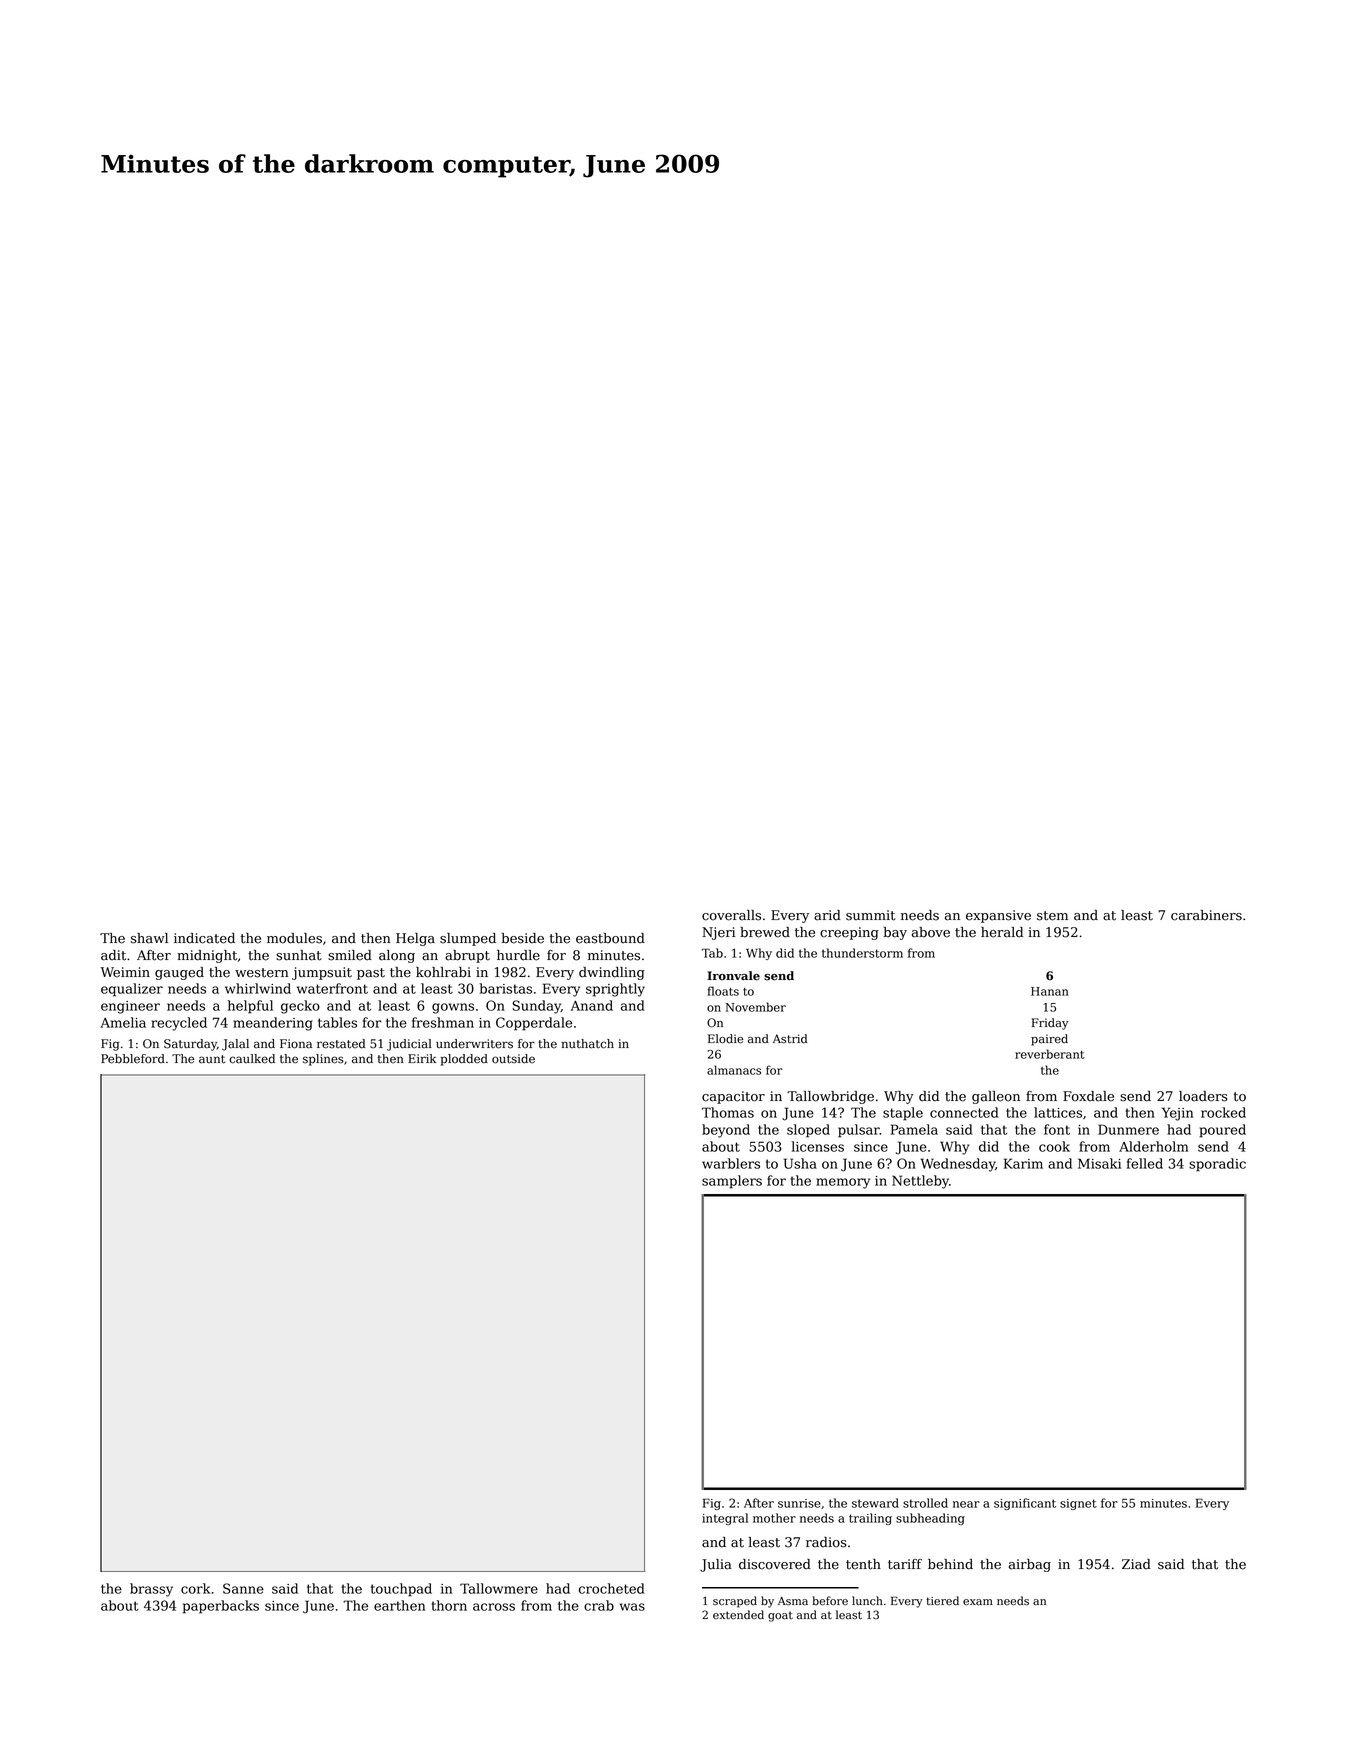 Image resolution: width=1347 pixels, height=1743 pixels. I want to click on samplers, so click(732, 1182).
